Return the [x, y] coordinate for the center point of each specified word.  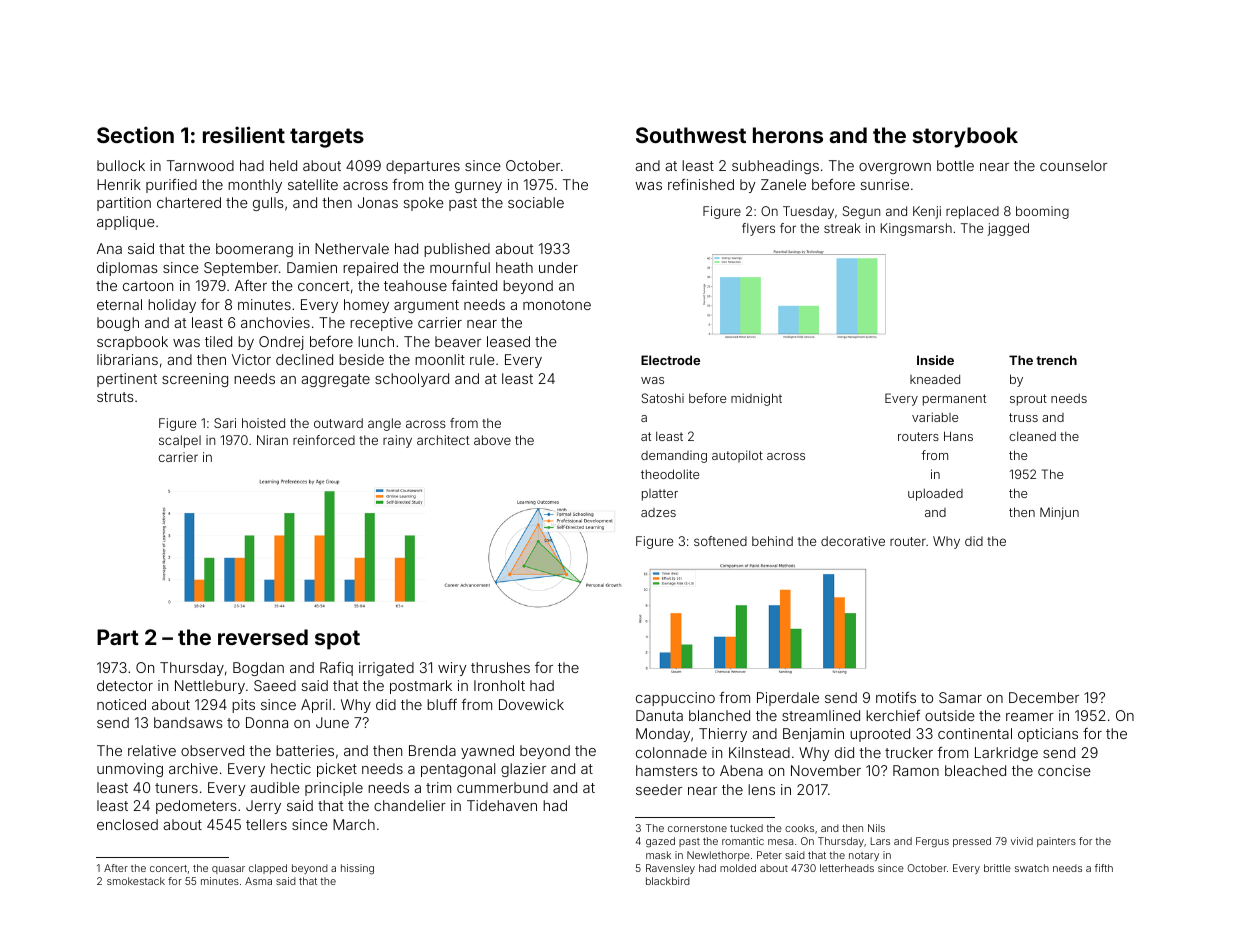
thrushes [500, 667]
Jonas [378, 202]
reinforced [324, 440]
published [457, 250]
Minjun [1059, 513]
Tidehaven [502, 805]
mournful [460, 267]
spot [337, 640]
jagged [1008, 229]
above [492, 440]
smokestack [136, 881]
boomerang [254, 250]
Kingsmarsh [916, 229]
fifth [1104, 868]
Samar [960, 697]
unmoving [130, 770]
